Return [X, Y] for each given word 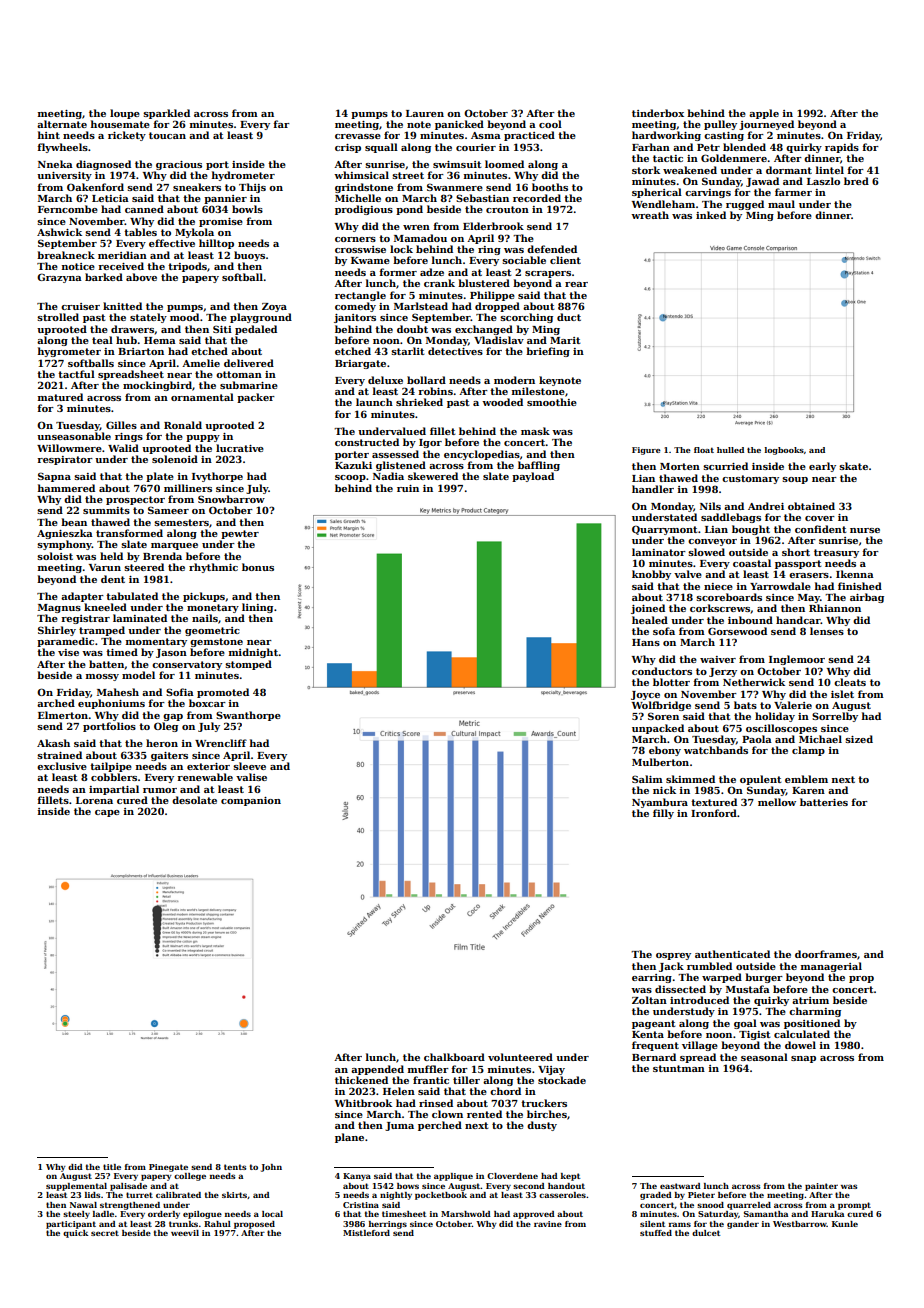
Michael [820, 739]
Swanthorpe [248, 716]
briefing [548, 352]
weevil [185, 1233]
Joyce [645, 695]
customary [750, 479]
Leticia [110, 198]
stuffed [656, 1233]
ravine [548, 1224]
